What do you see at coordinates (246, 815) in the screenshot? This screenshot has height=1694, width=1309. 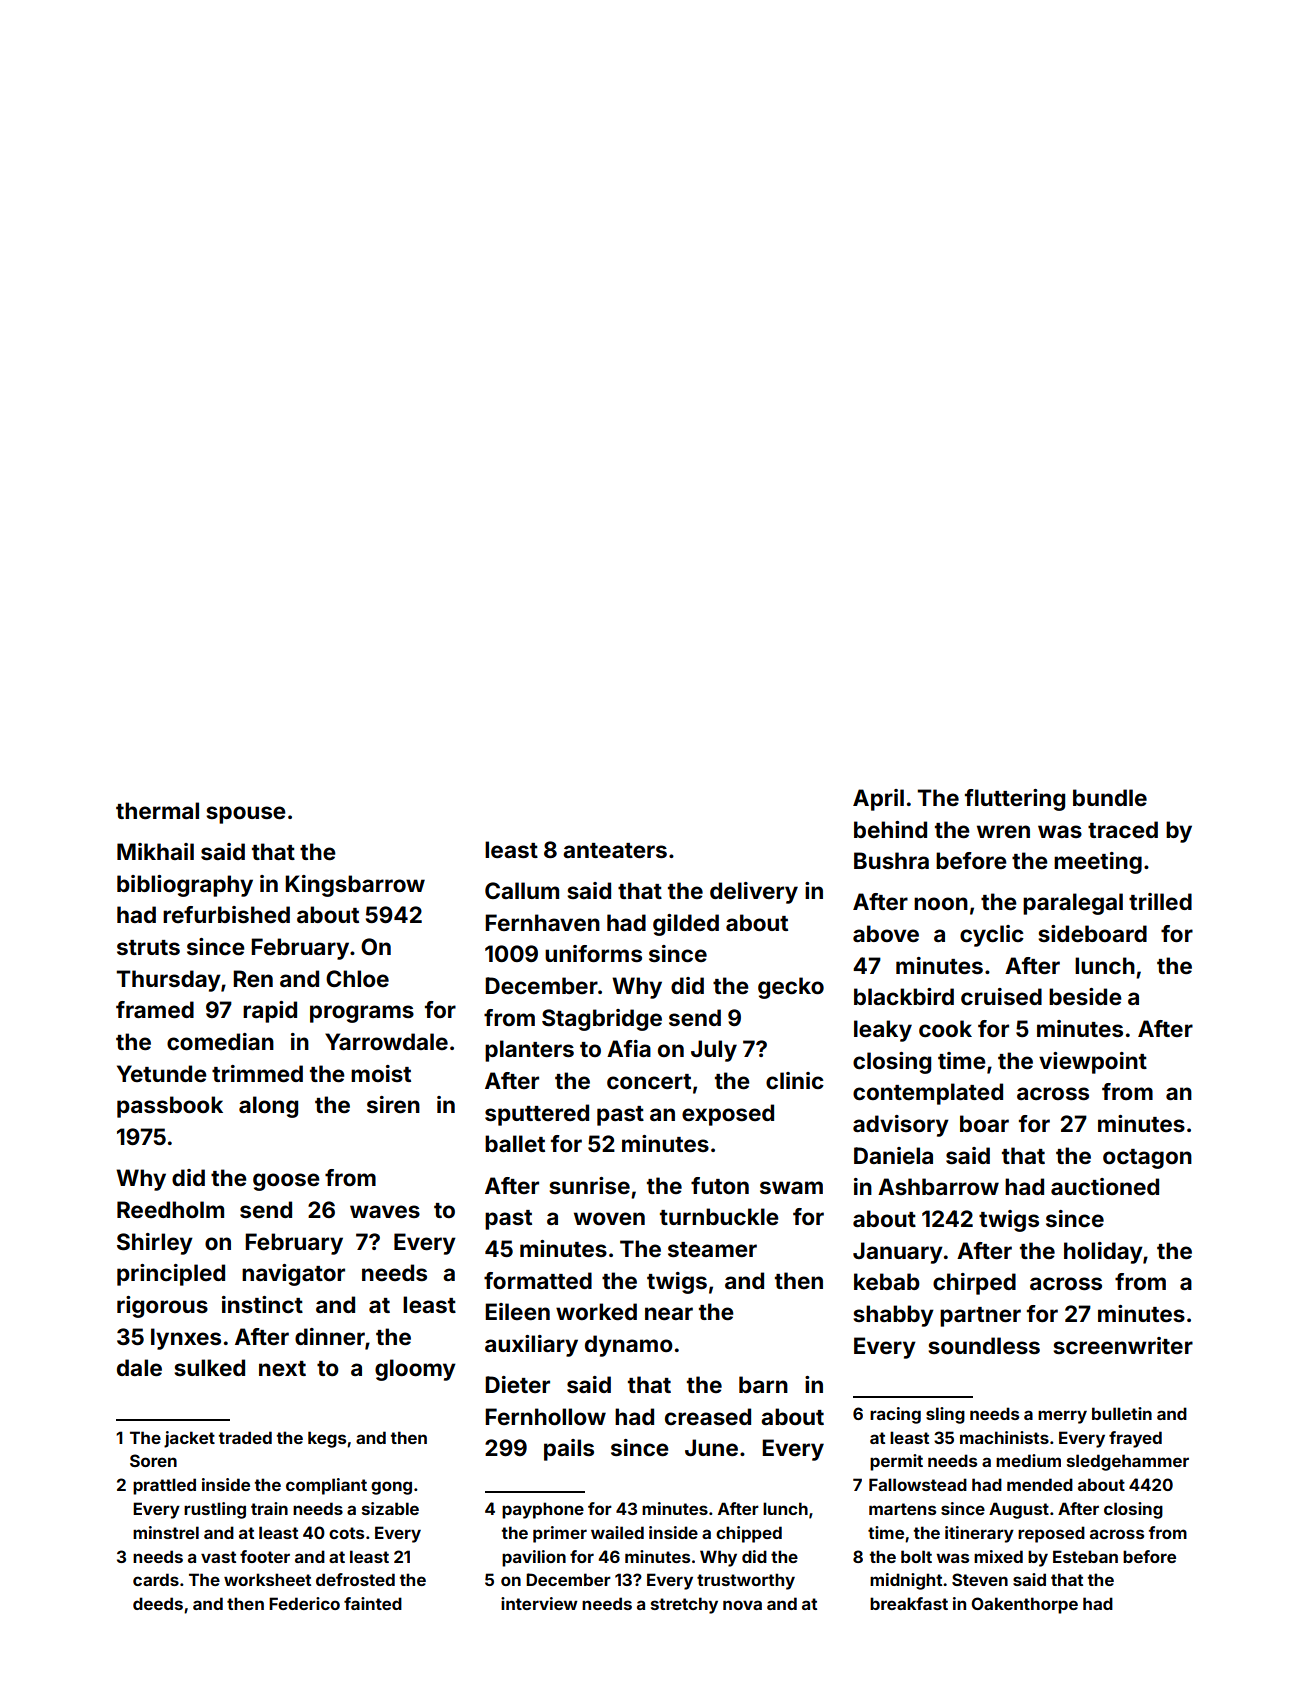 I see `spouse` at bounding box center [246, 815].
